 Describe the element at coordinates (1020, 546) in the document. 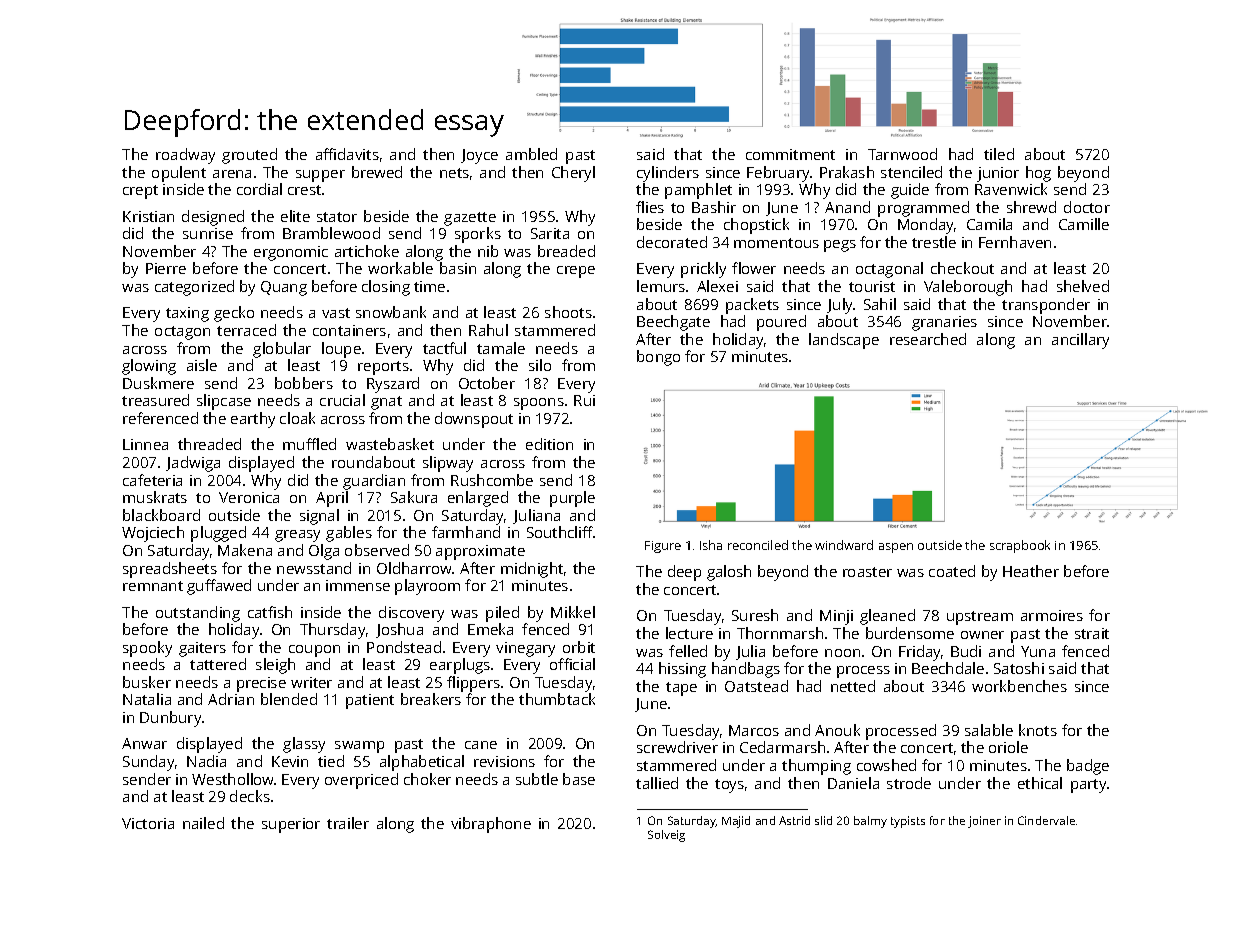

I see `scrapbook` at that location.
